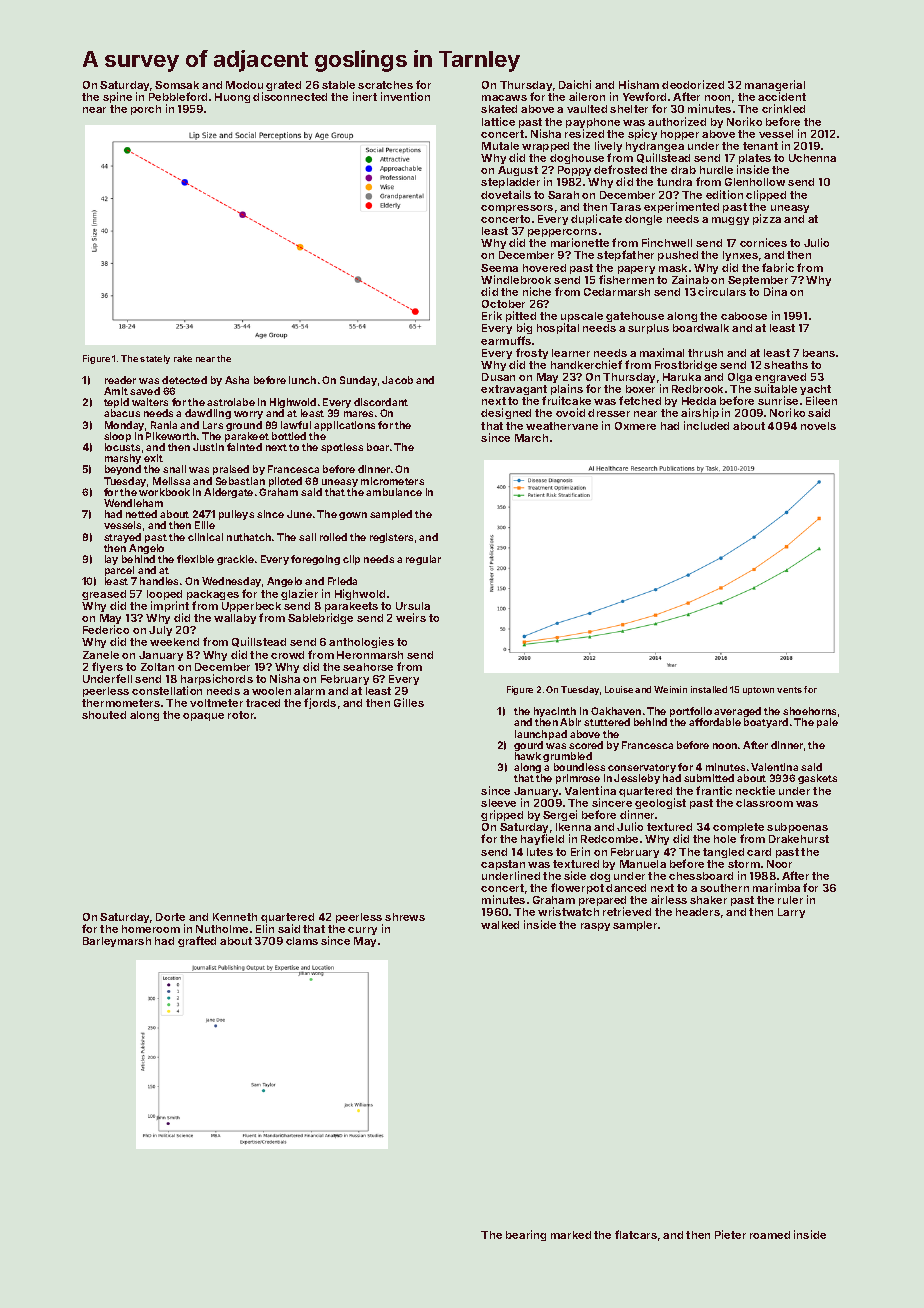  I want to click on Jacob, so click(397, 380).
